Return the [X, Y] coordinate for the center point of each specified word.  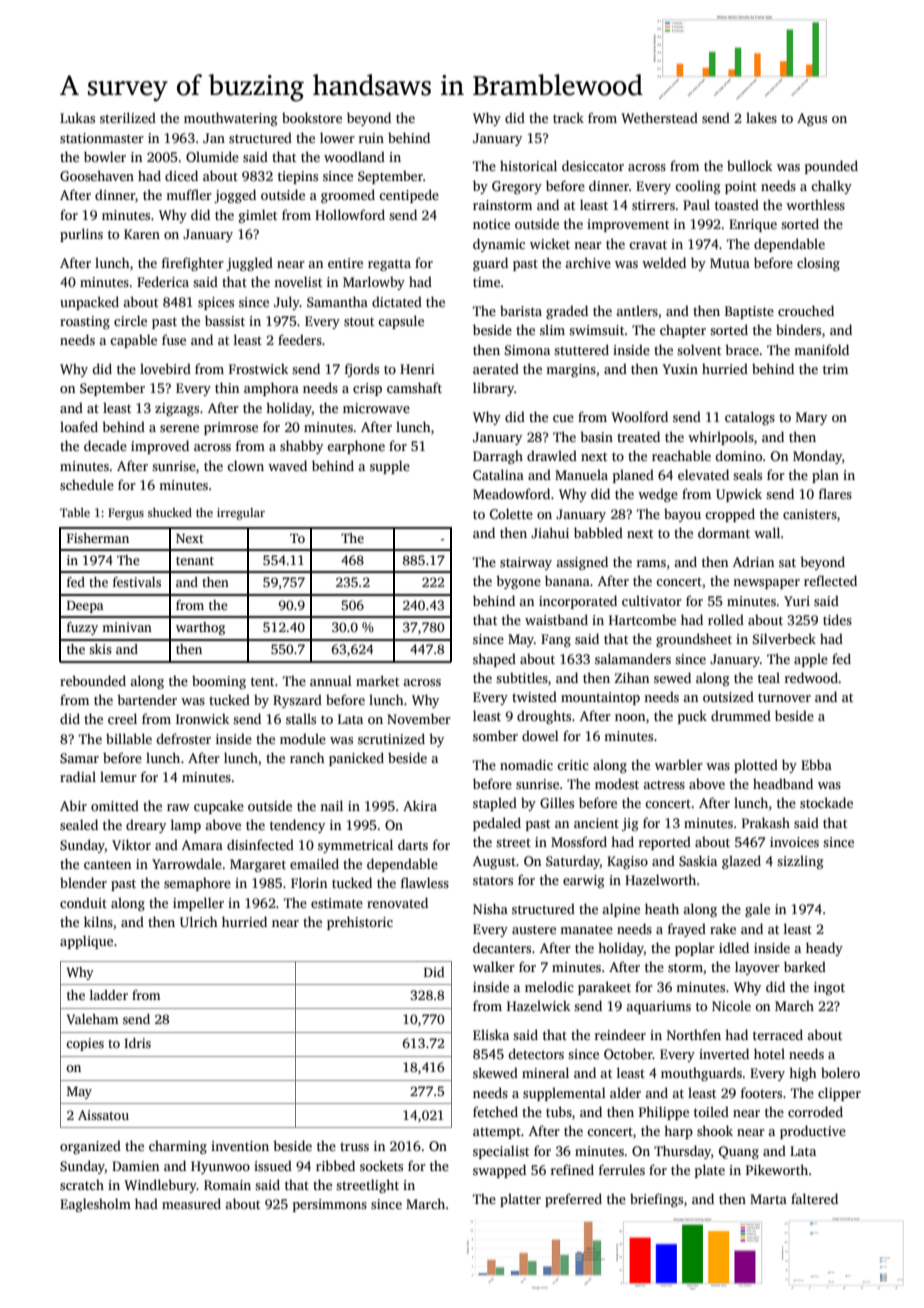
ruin [371, 138]
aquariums [658, 1007]
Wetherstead [659, 117]
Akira [420, 805]
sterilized [128, 117]
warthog [200, 628]
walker [494, 966]
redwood [811, 677]
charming [178, 1147]
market [377, 680]
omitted [115, 805]
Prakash [766, 822]
